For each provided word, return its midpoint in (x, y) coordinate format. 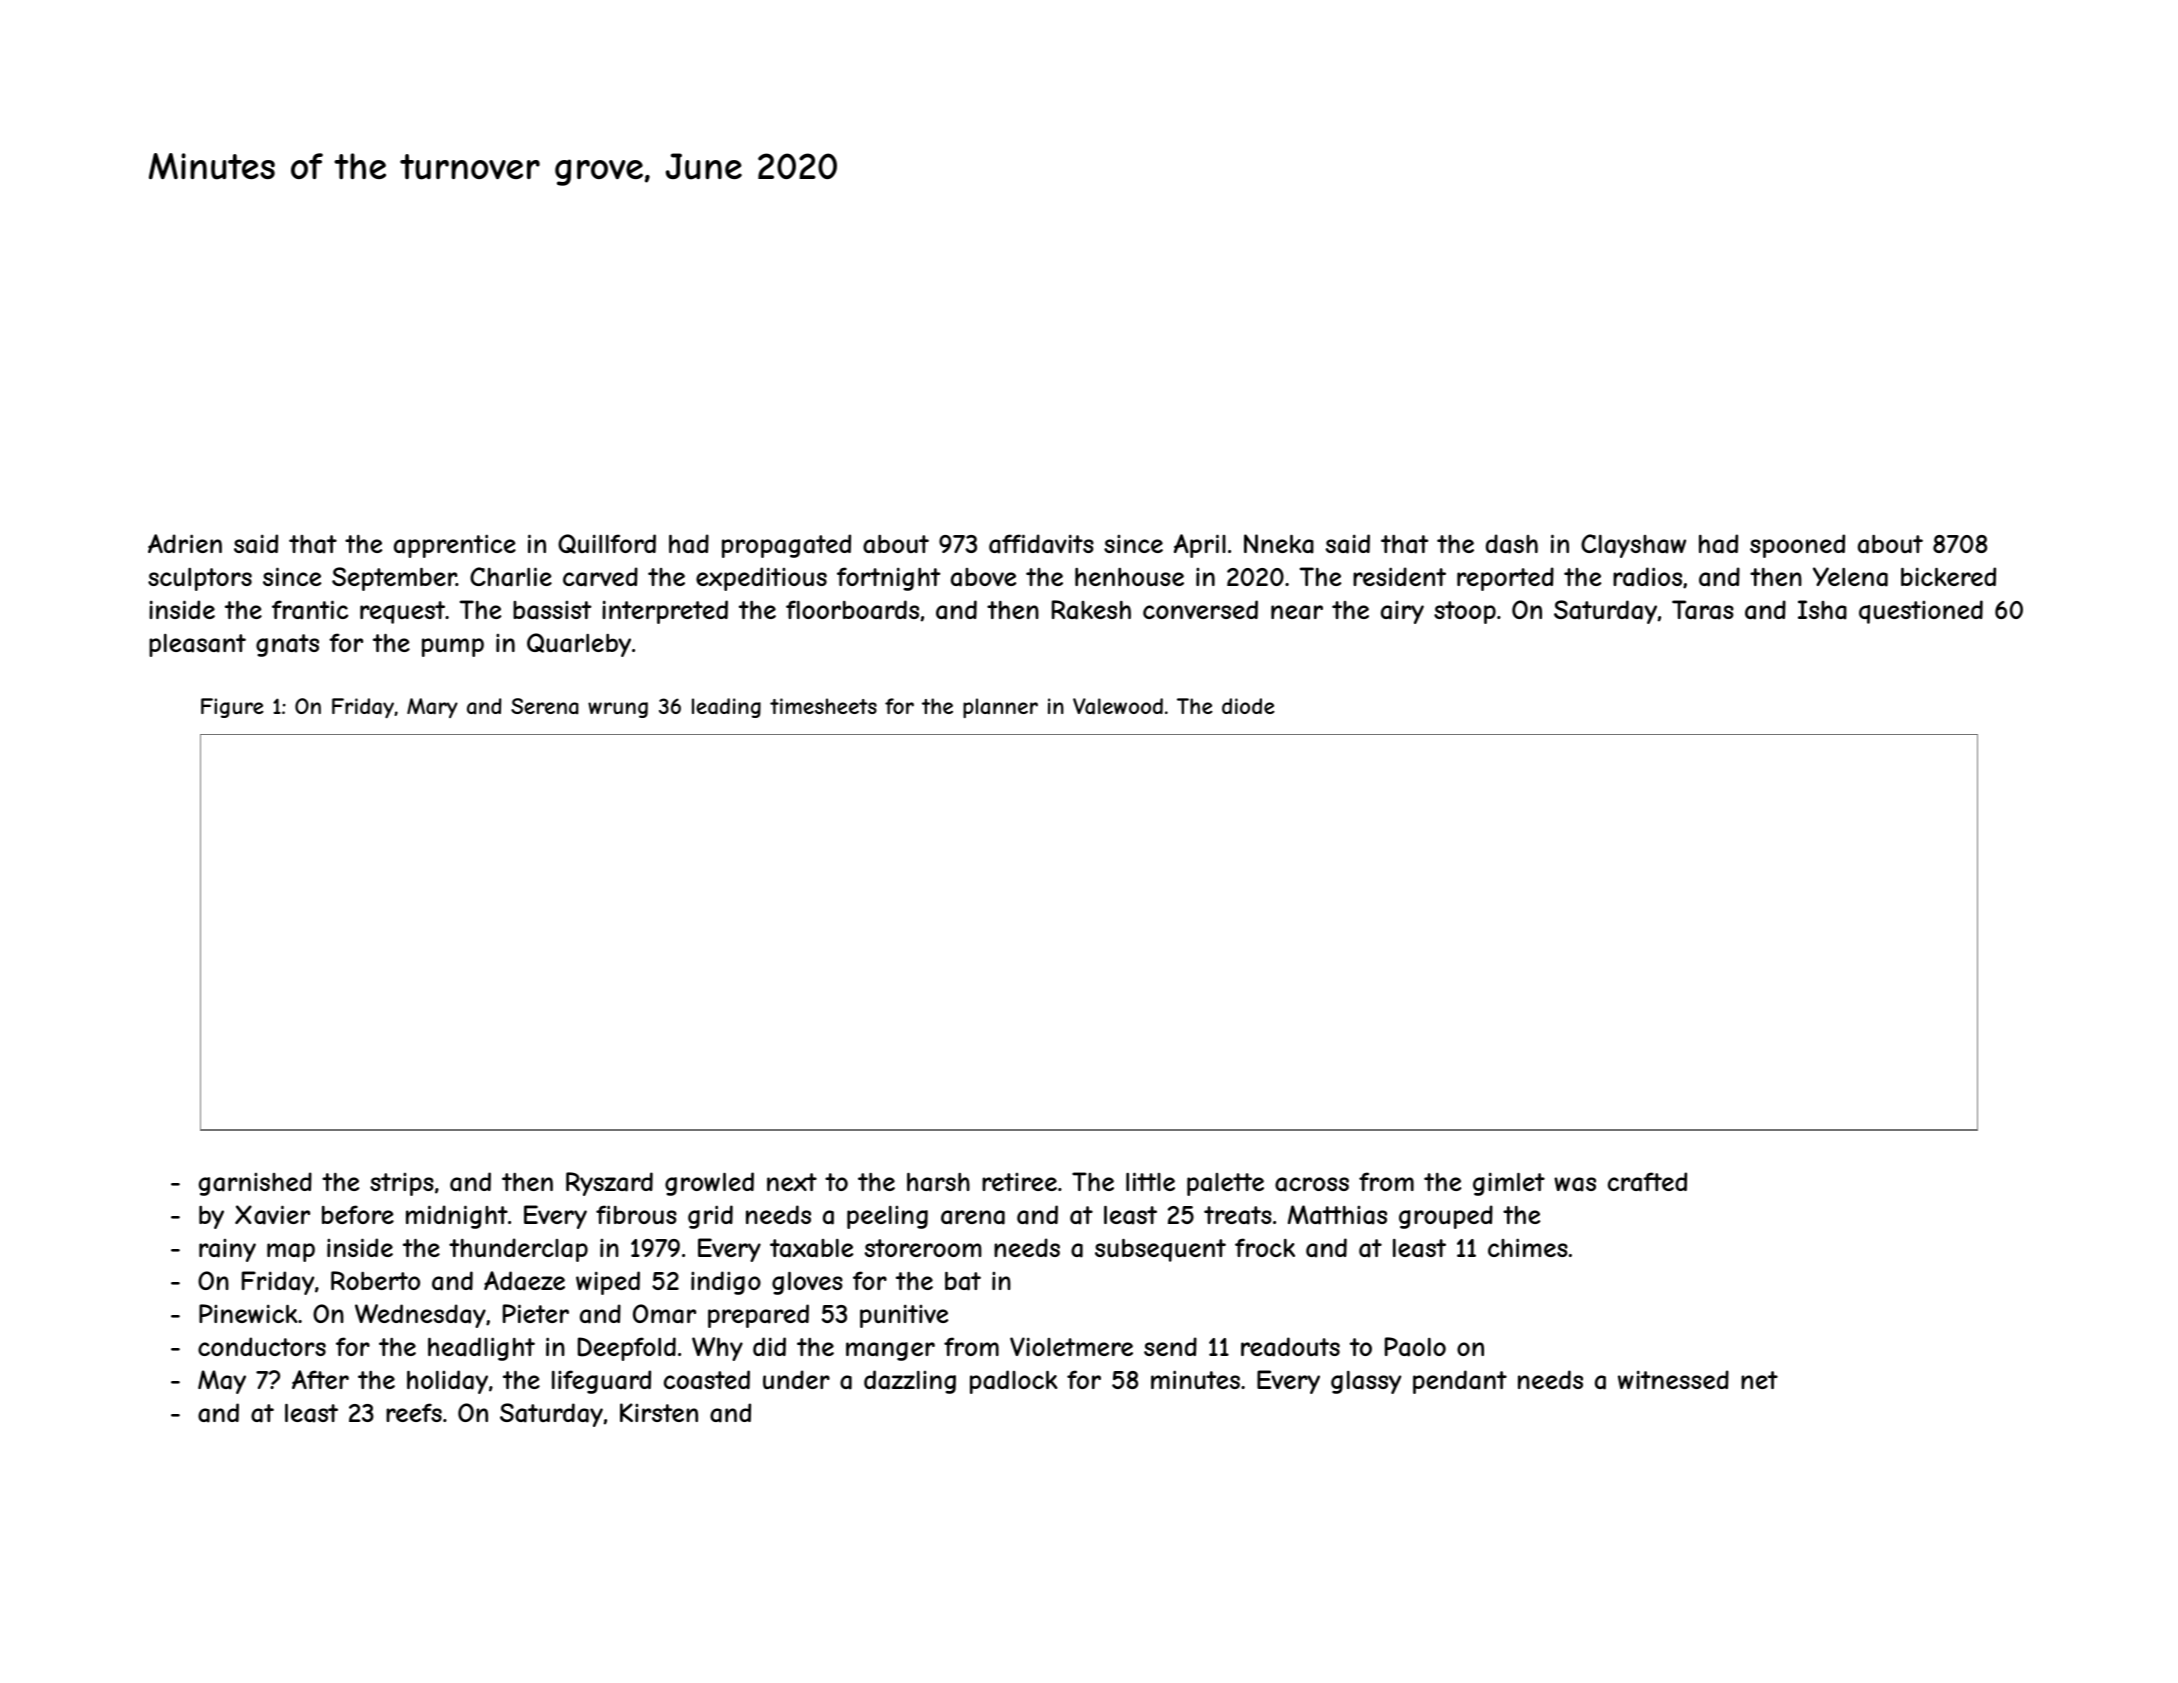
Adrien (185, 543)
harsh (938, 1182)
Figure (232, 708)
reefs (414, 1412)
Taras (1703, 610)
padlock (1014, 1382)
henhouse (1129, 577)
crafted (1647, 1182)
